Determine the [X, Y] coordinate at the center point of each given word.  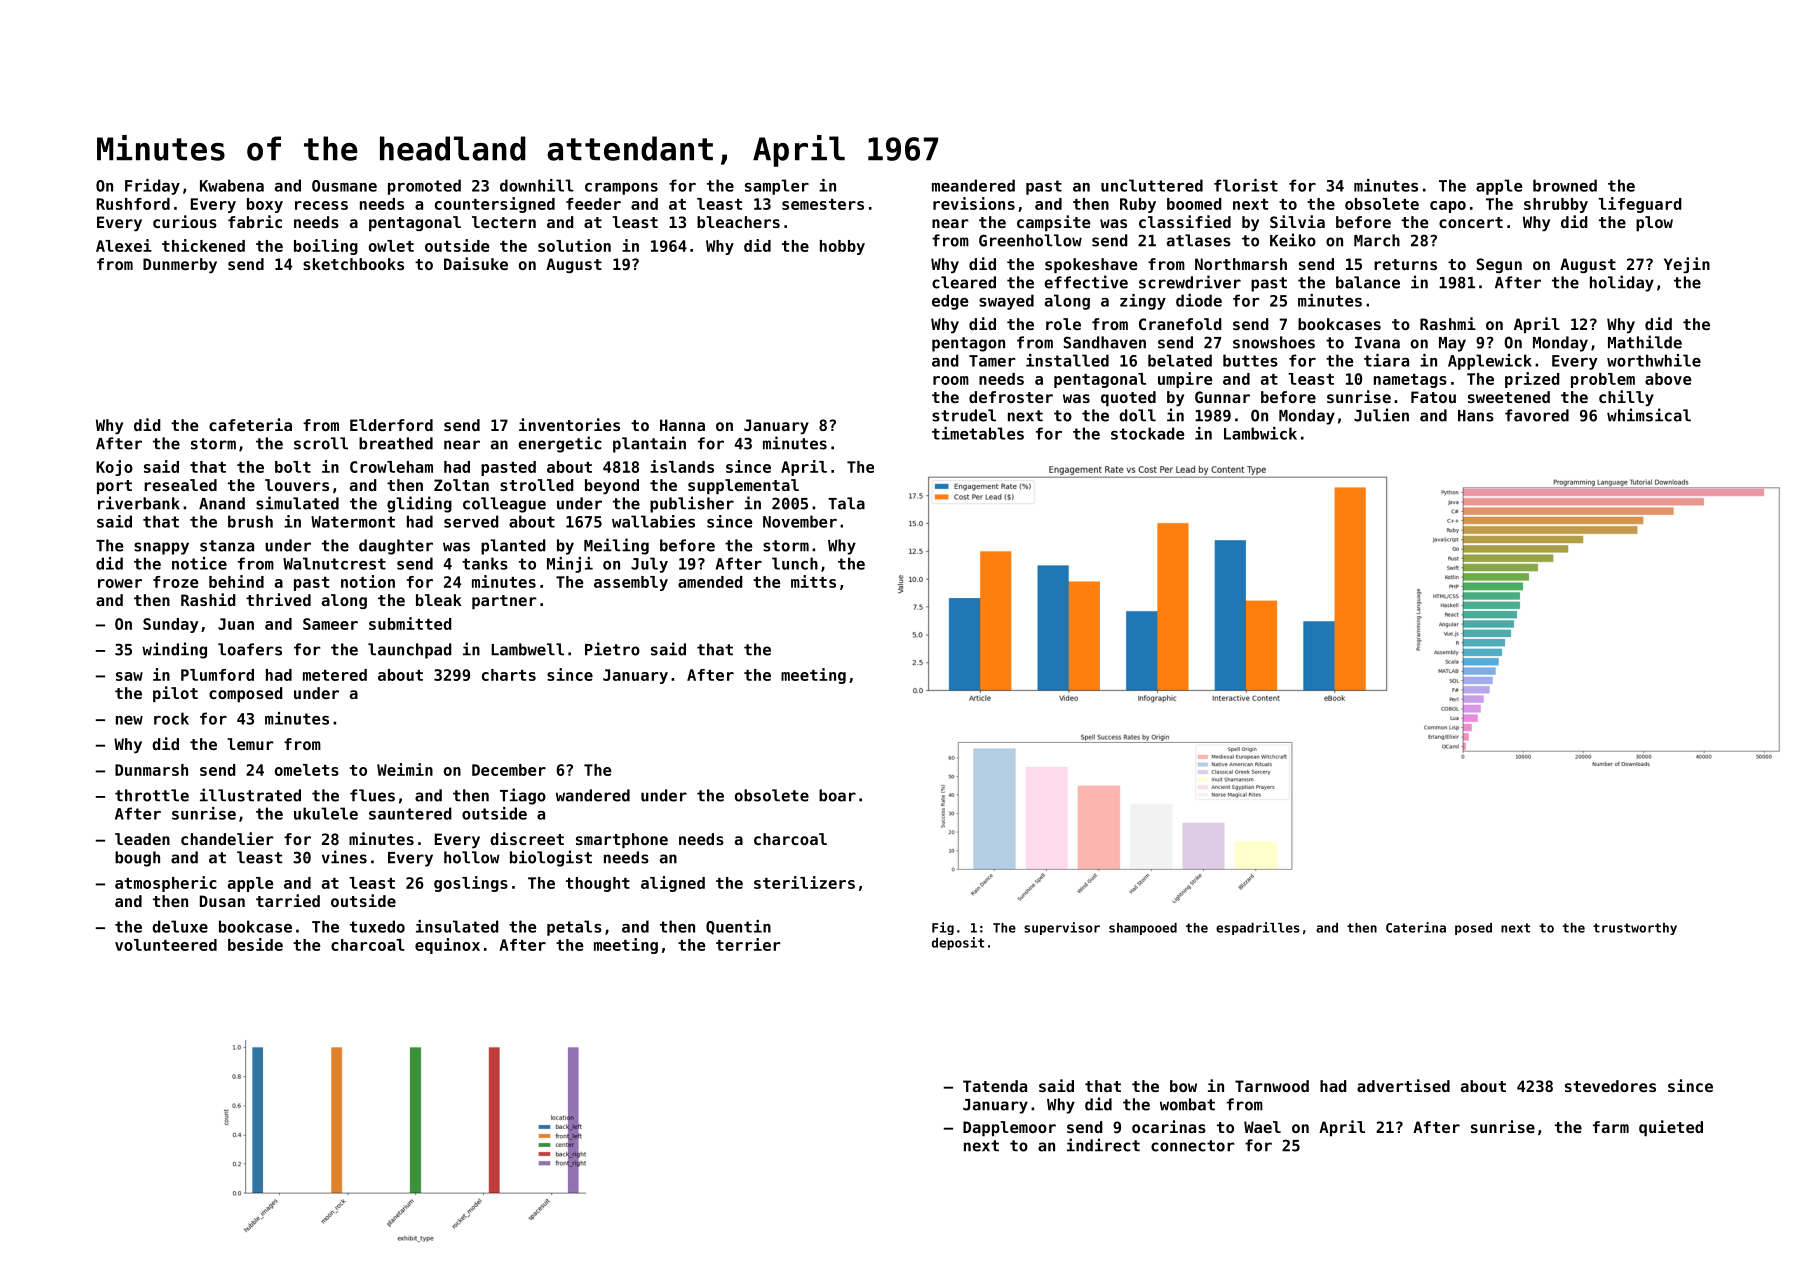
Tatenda [995, 1086]
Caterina [1416, 927]
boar [837, 795]
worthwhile [1654, 360]
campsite [1053, 223]
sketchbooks [353, 264]
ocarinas [1169, 1126]
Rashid [208, 599]
